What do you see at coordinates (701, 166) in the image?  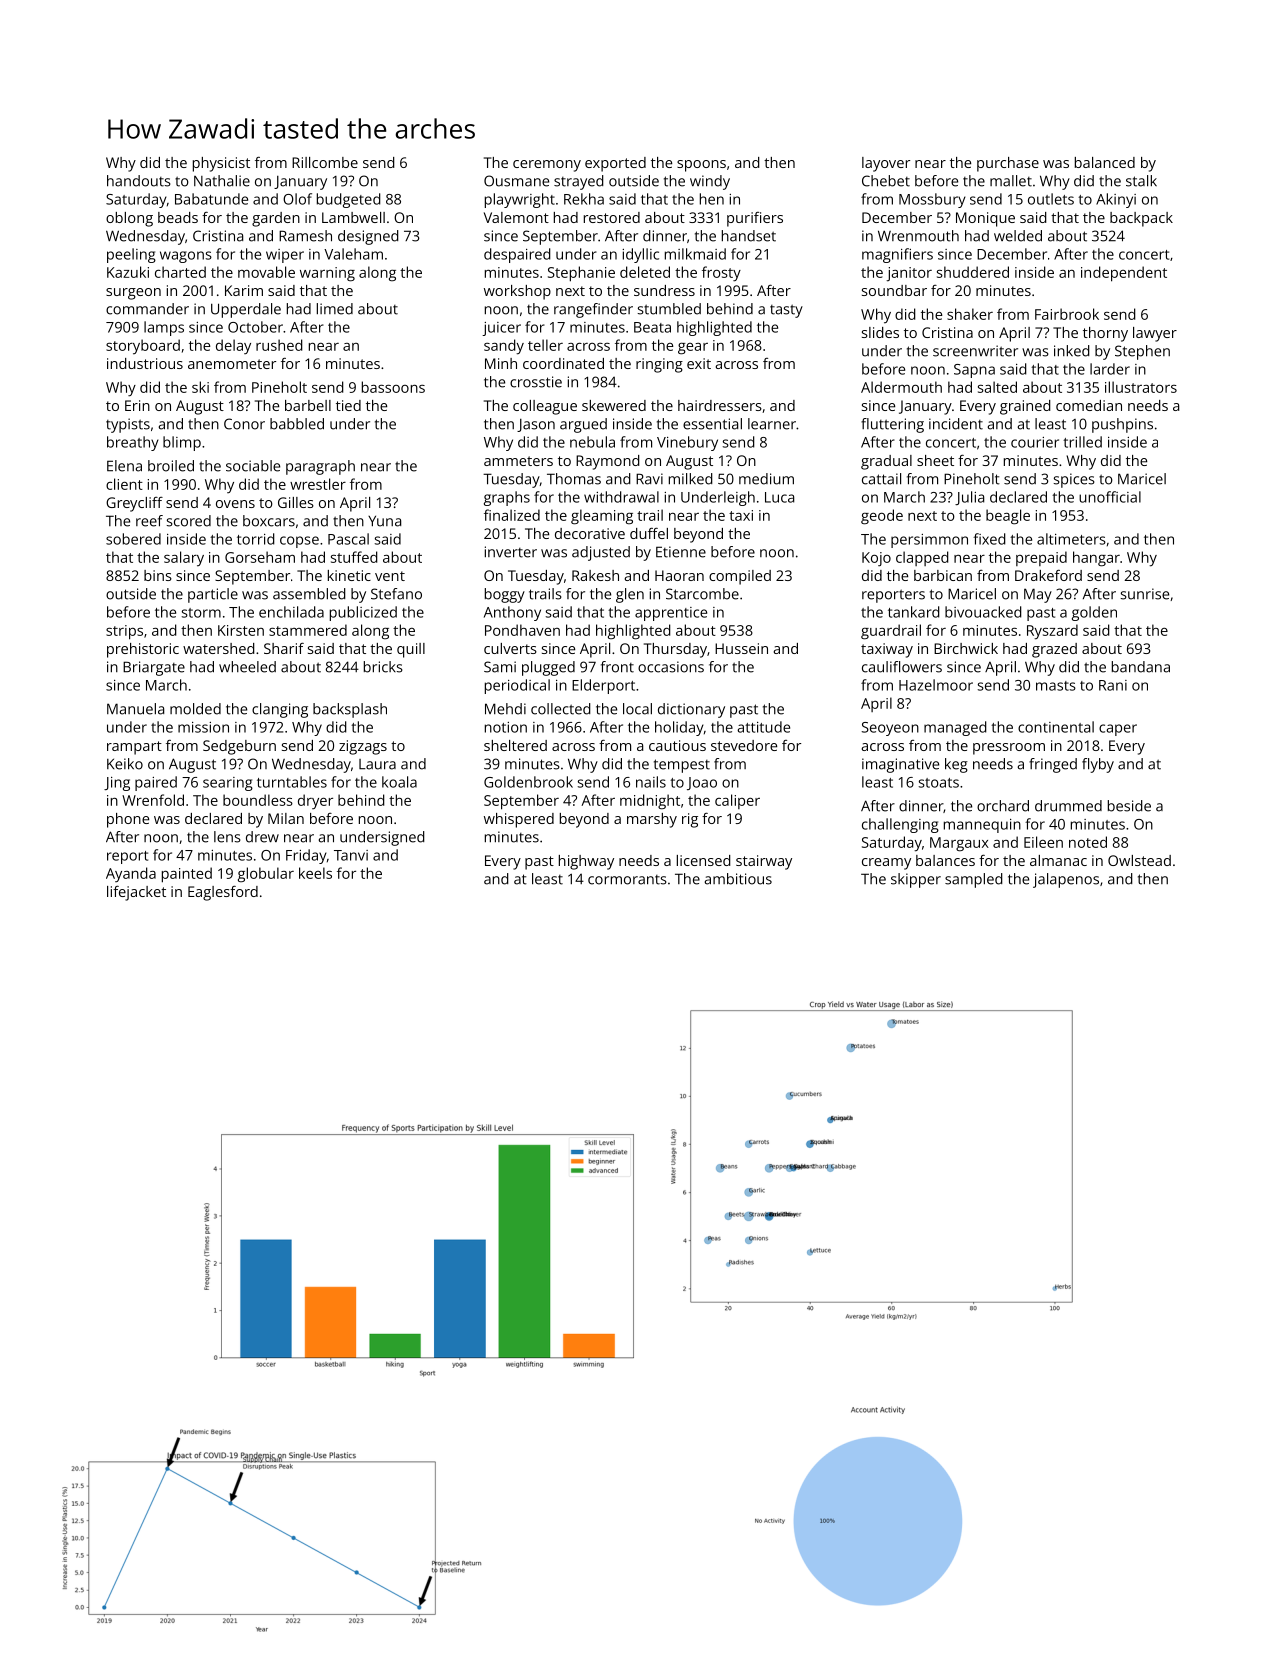 I see `spoons` at bounding box center [701, 166].
